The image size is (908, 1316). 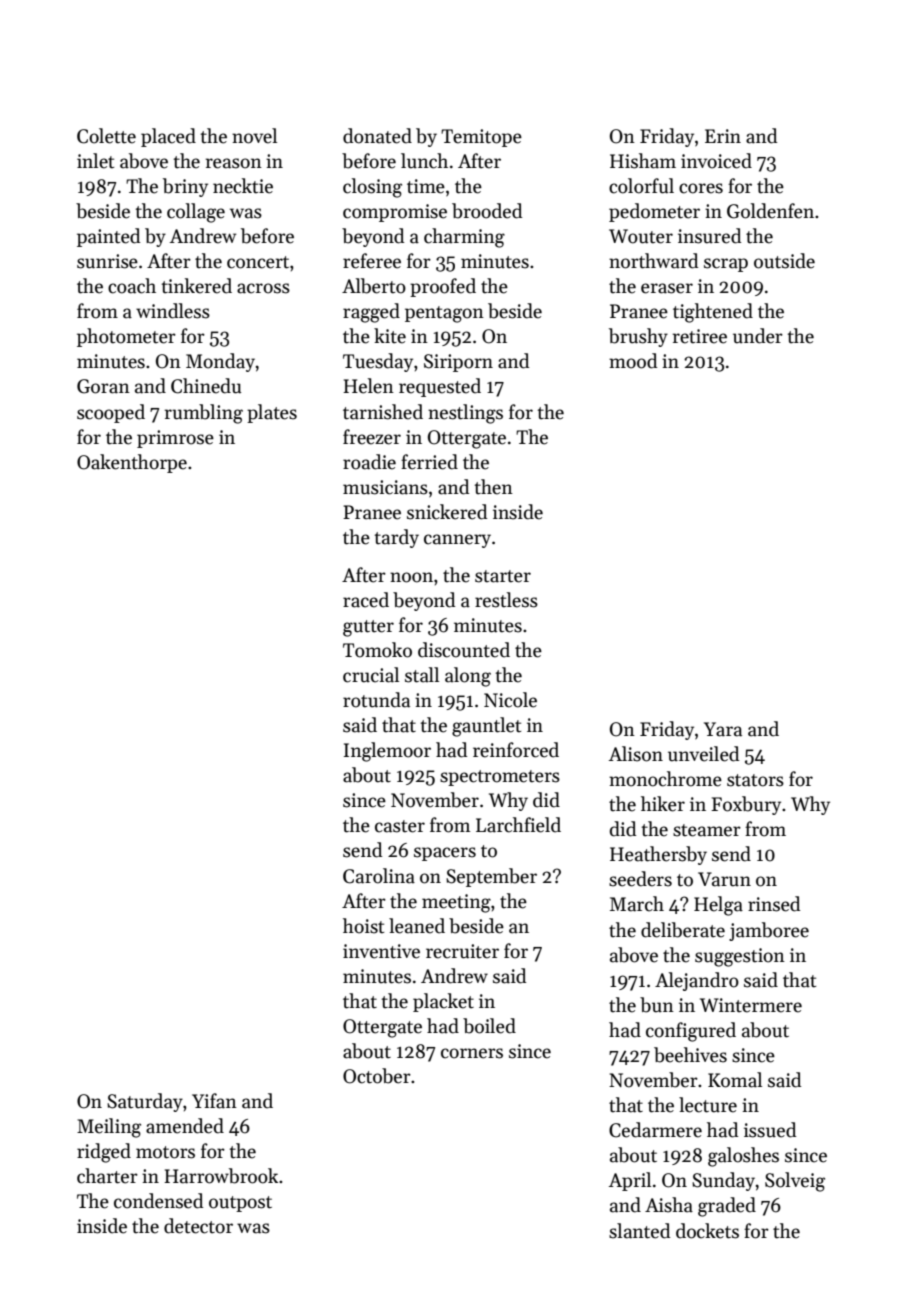 I want to click on time, so click(x=426, y=186).
